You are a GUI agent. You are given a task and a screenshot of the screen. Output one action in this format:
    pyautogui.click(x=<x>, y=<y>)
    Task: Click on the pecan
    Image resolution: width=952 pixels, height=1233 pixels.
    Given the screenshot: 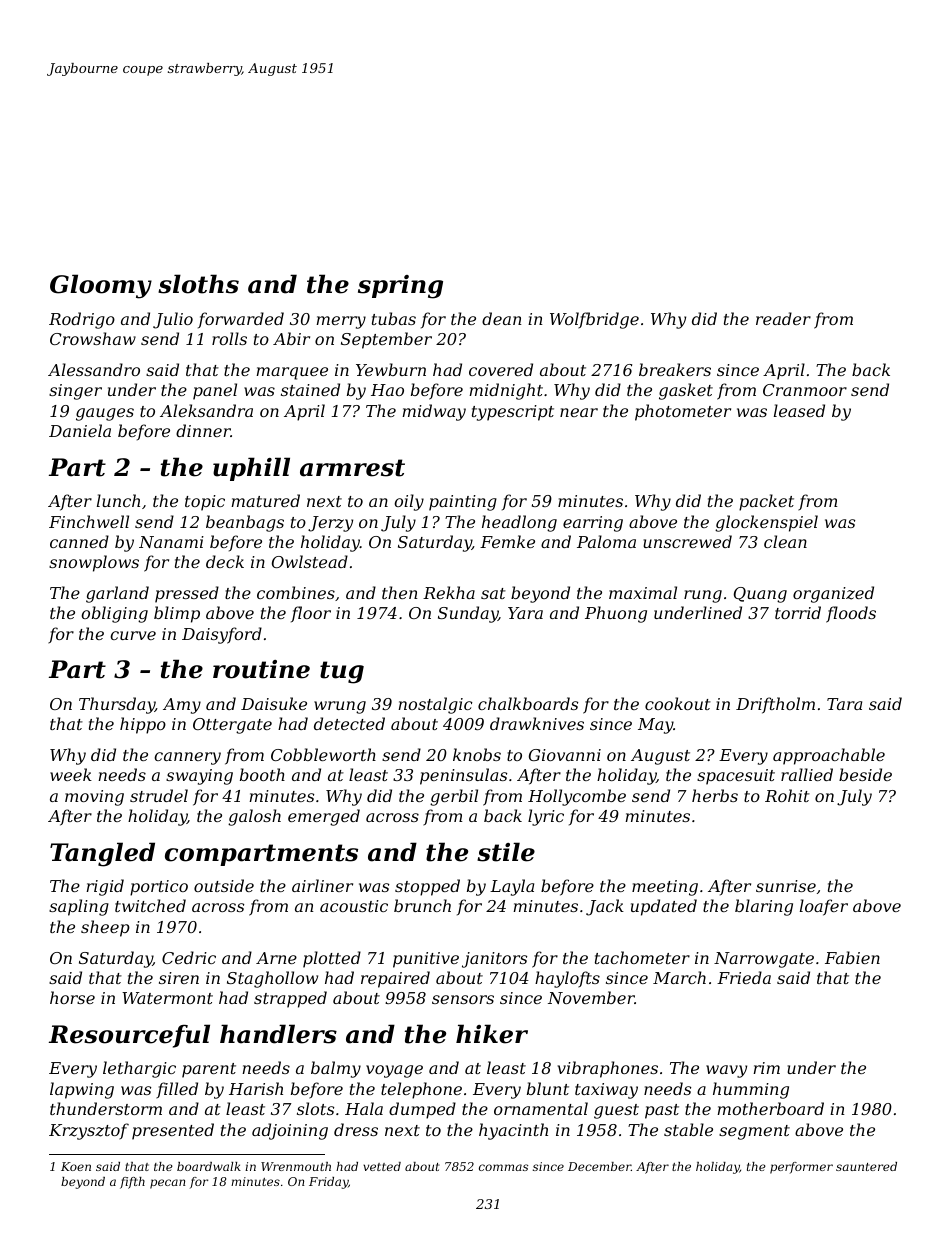 What is the action you would take?
    pyautogui.click(x=167, y=1184)
